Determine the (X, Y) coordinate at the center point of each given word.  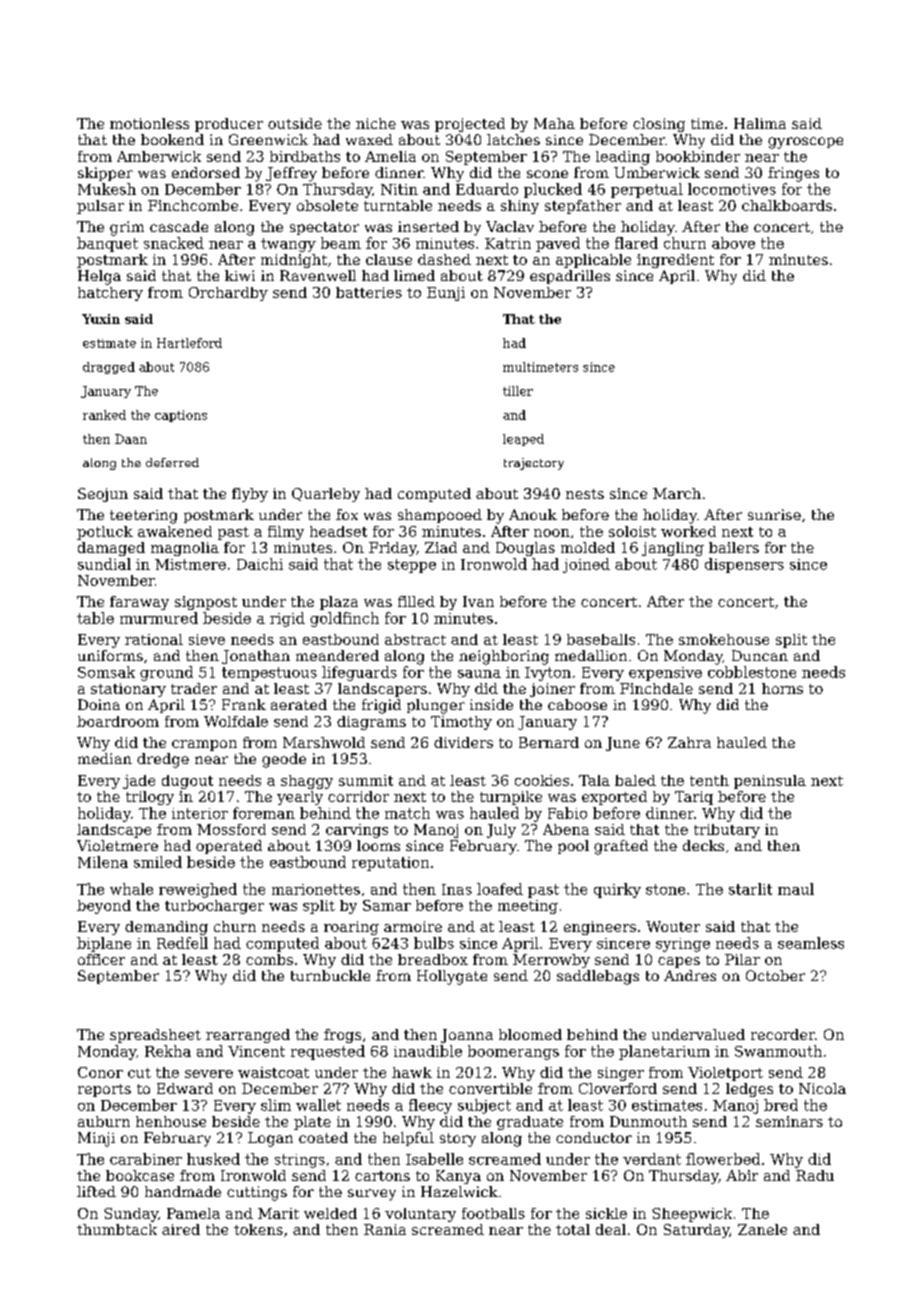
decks (703, 845)
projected (470, 125)
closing (659, 125)
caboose (577, 704)
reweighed (198, 890)
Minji (96, 1139)
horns (782, 688)
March (677, 493)
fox (347, 514)
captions (181, 416)
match (407, 813)
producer (229, 125)
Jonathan (256, 657)
